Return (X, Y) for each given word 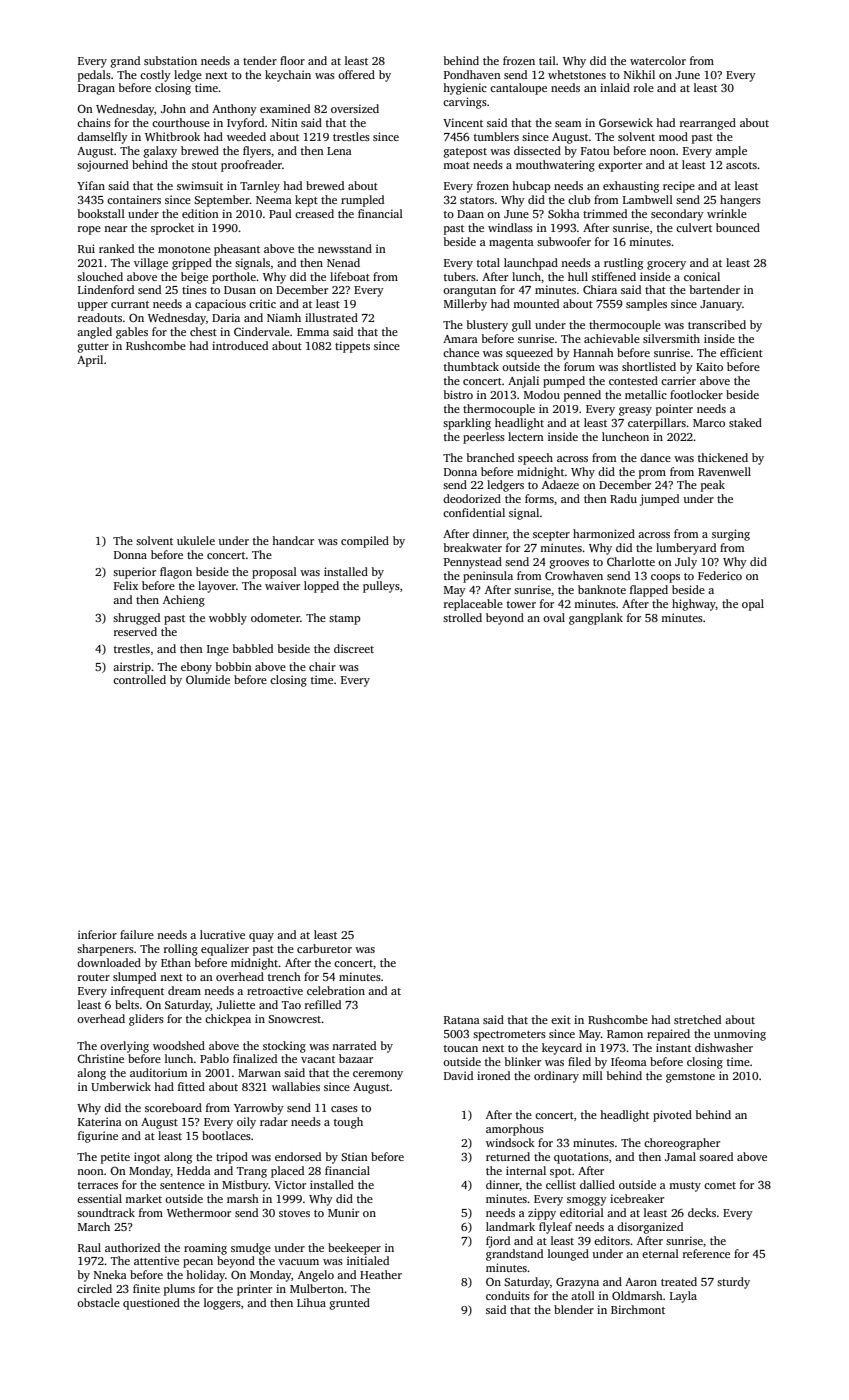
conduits (508, 1295)
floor (292, 60)
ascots (741, 165)
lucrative (222, 934)
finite (146, 1288)
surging (731, 535)
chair (322, 666)
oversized (355, 108)
